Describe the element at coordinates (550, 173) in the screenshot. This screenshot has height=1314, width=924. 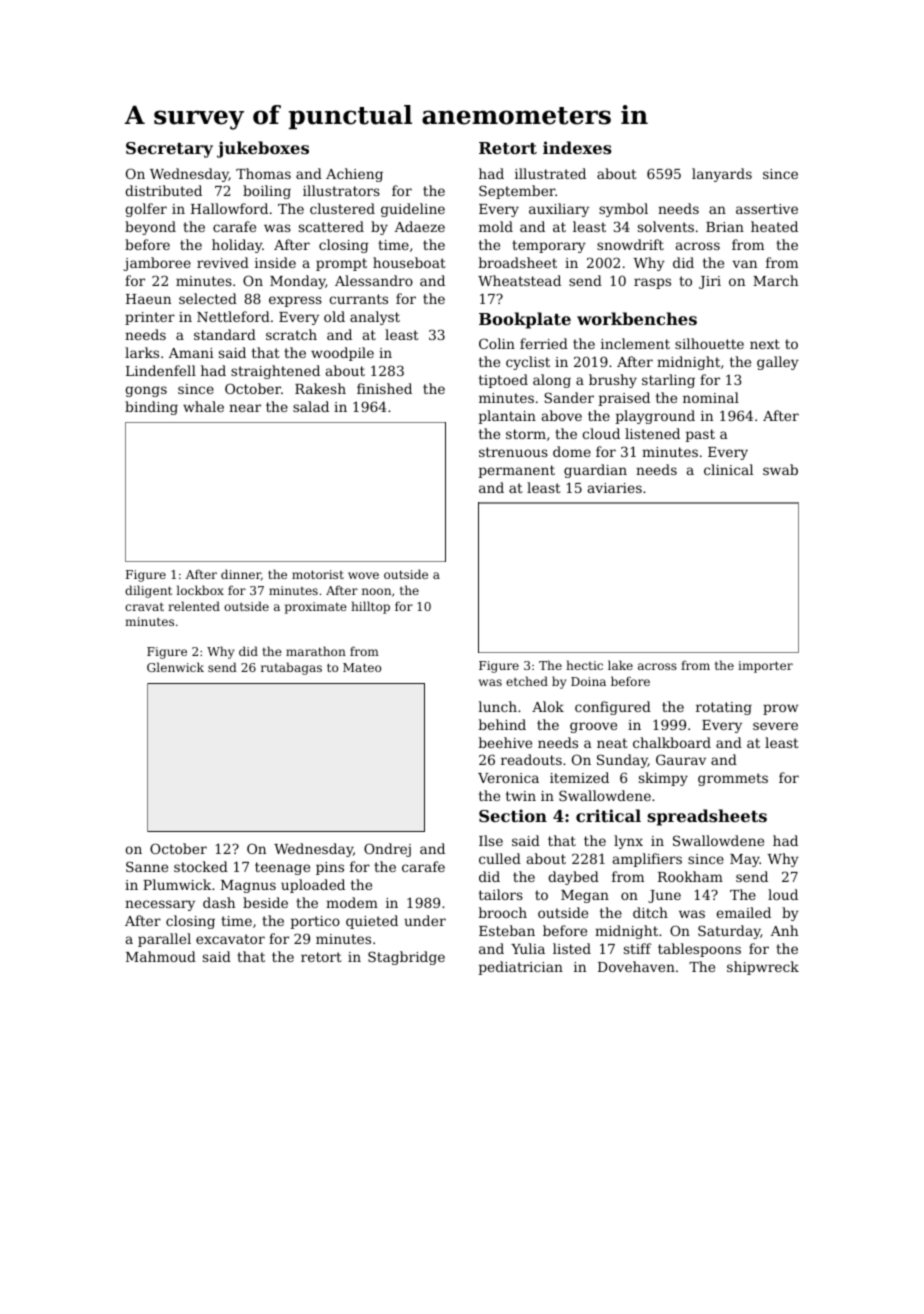
I see `illustrated` at that location.
